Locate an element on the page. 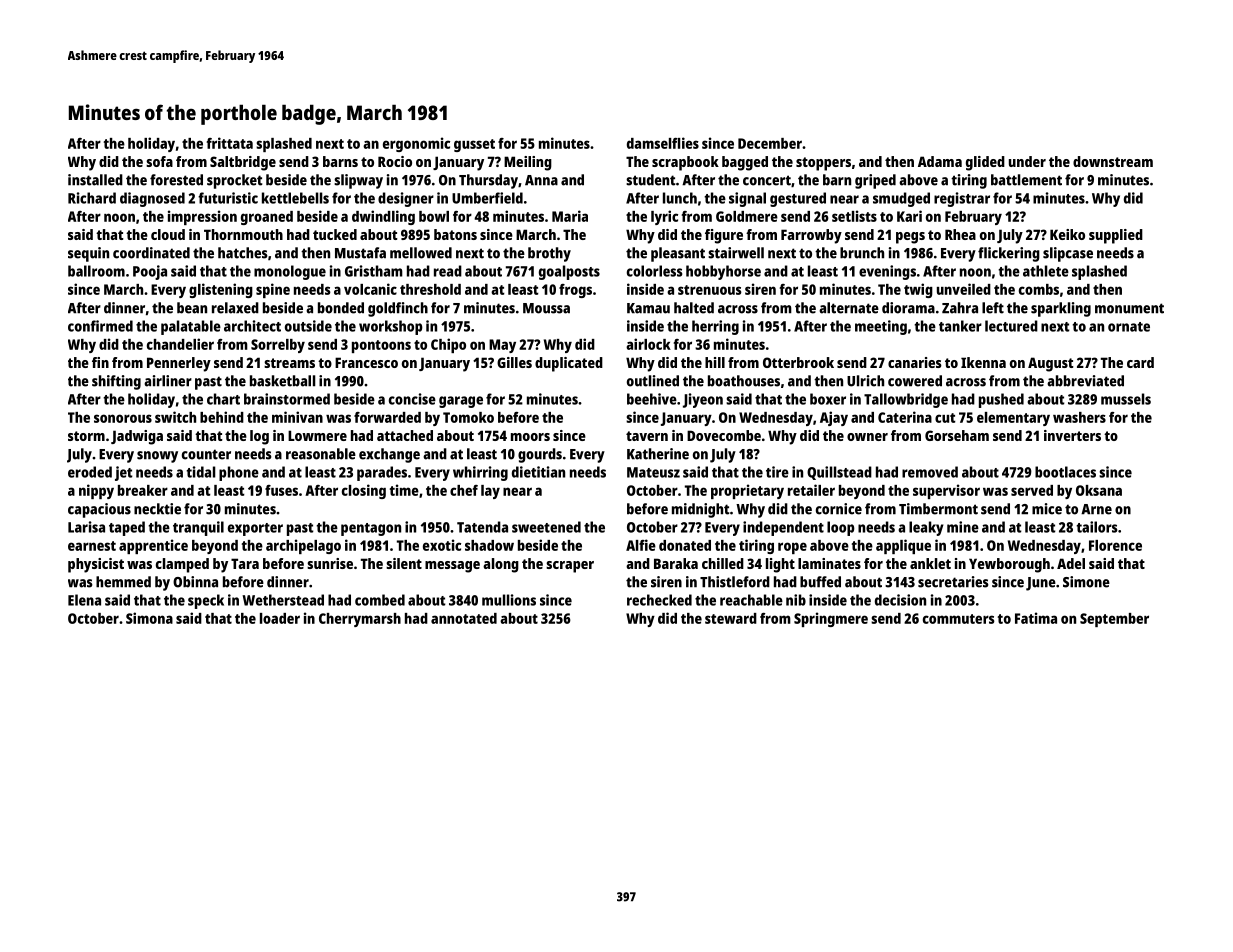 The height and width of the image is (952, 1233). December is located at coordinates (770, 143).
